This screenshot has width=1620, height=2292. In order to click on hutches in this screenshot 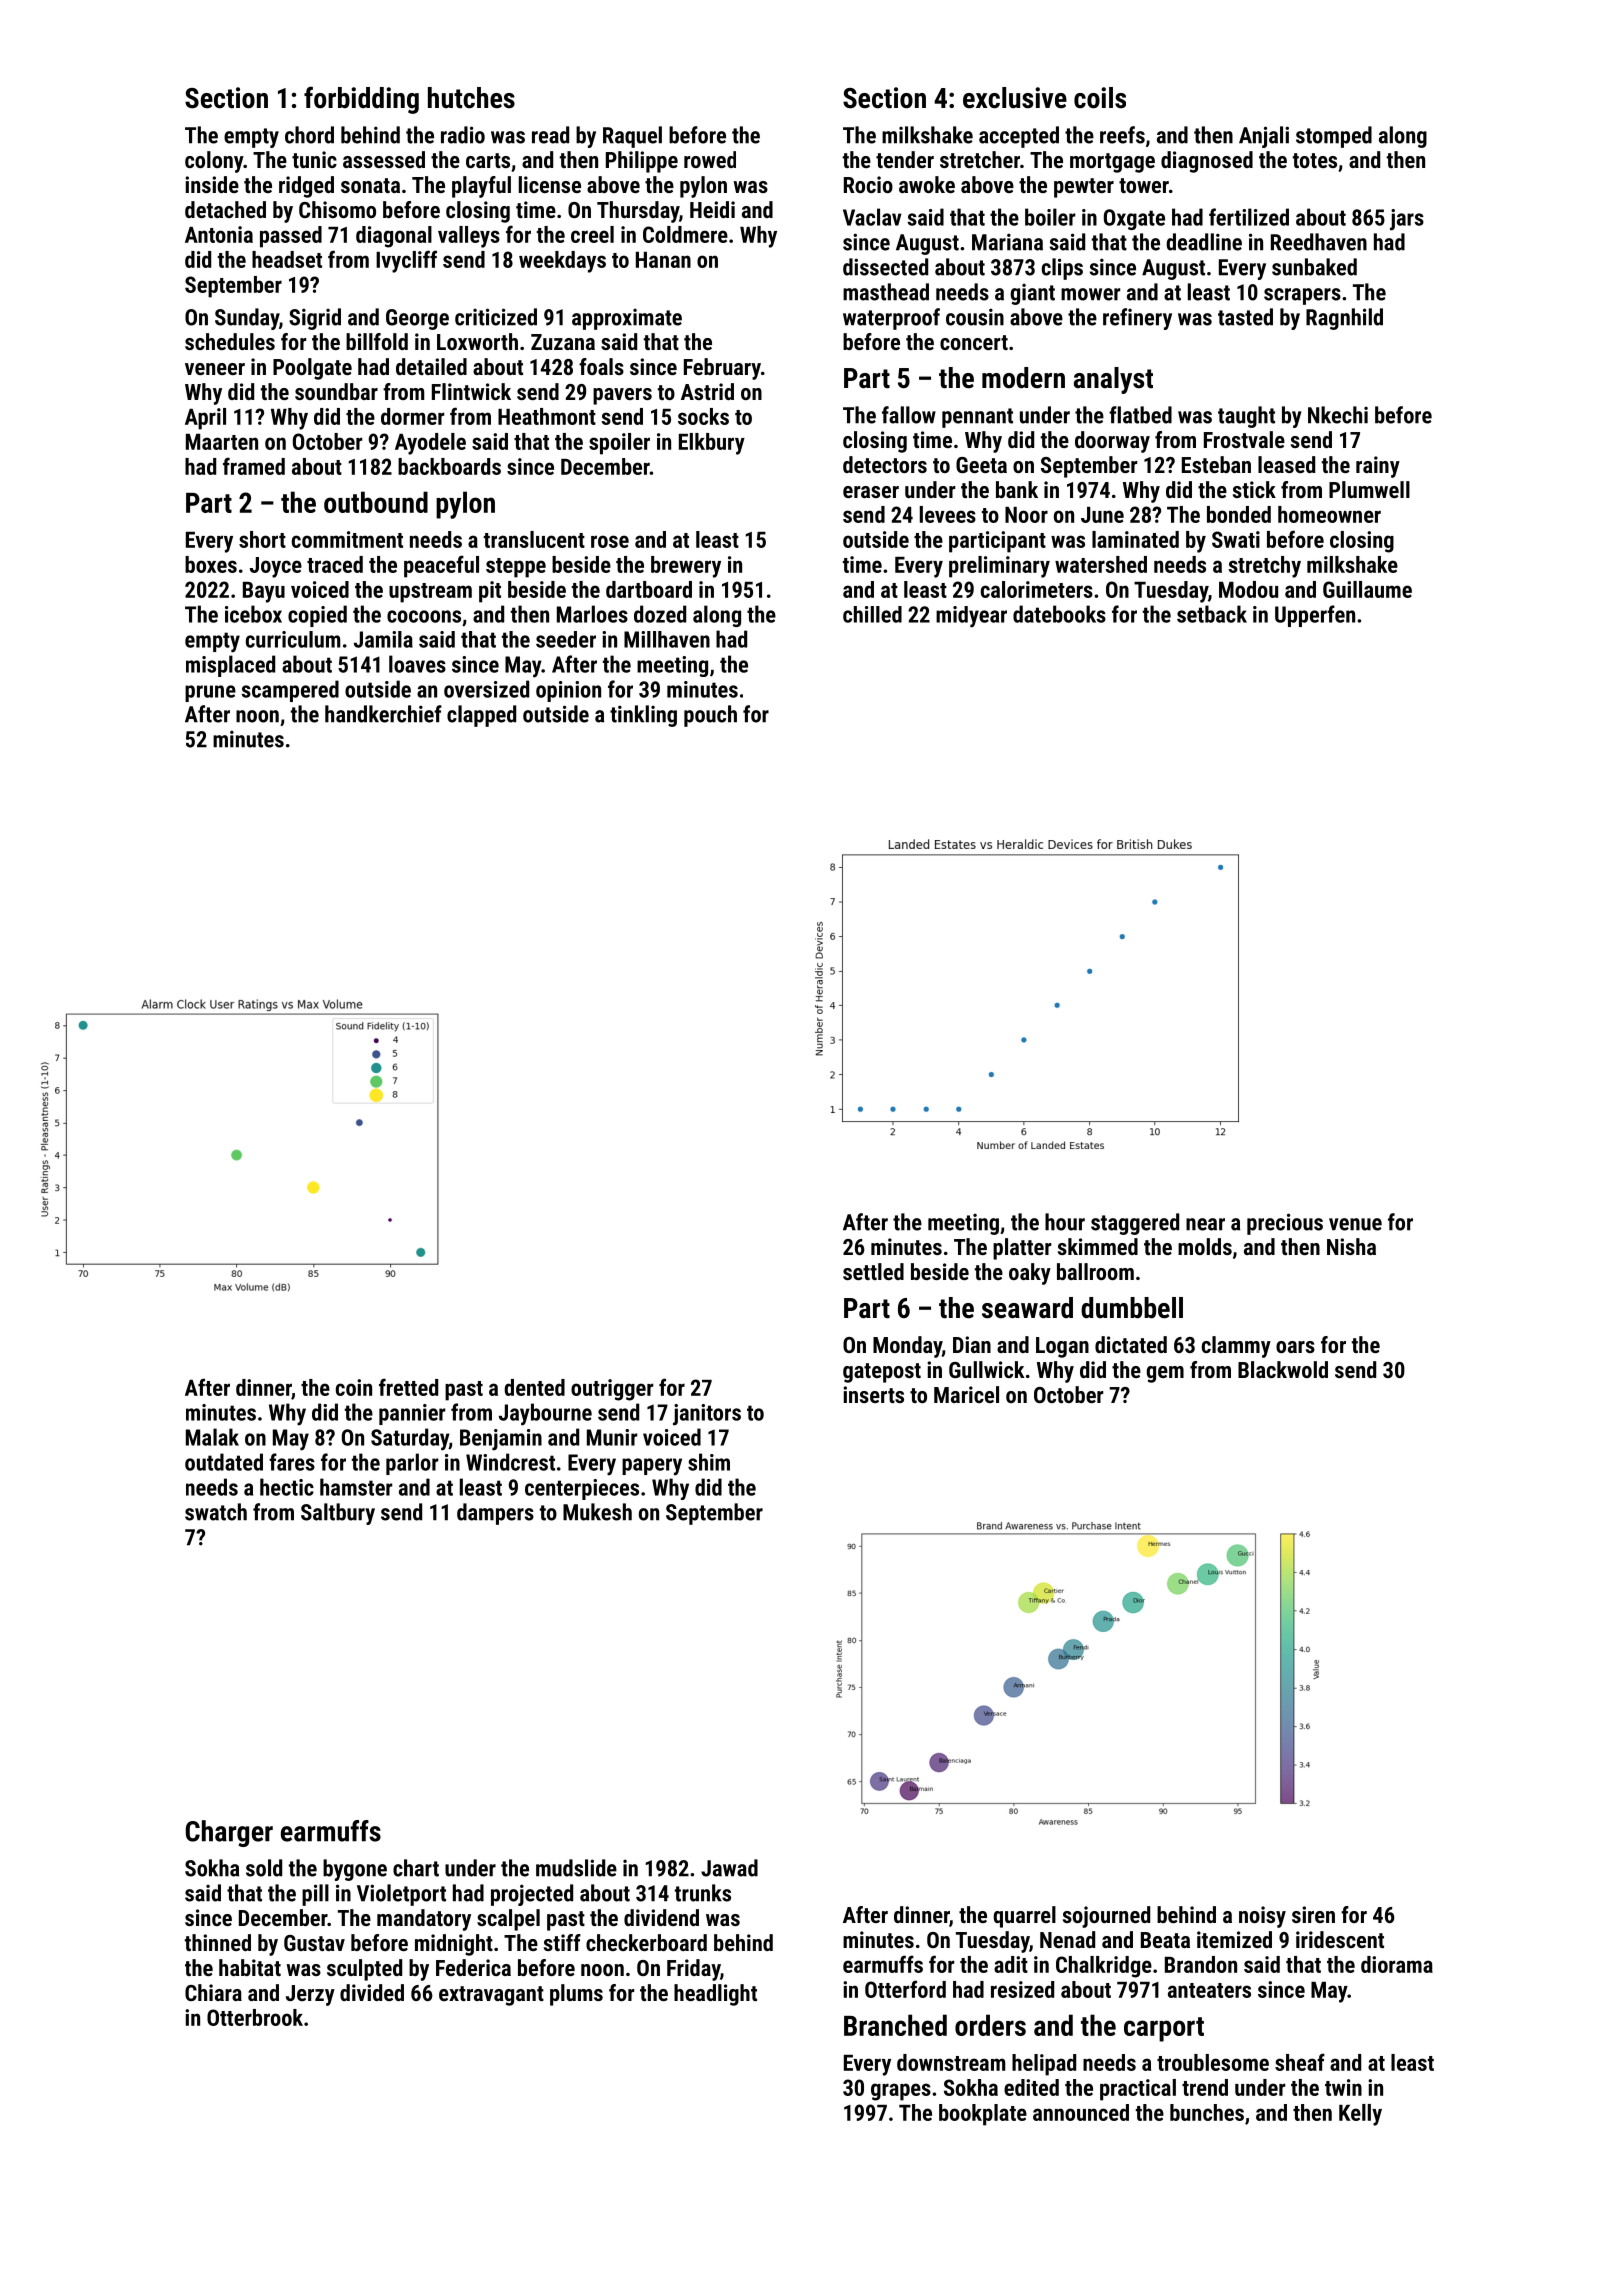, I will do `click(471, 98)`.
